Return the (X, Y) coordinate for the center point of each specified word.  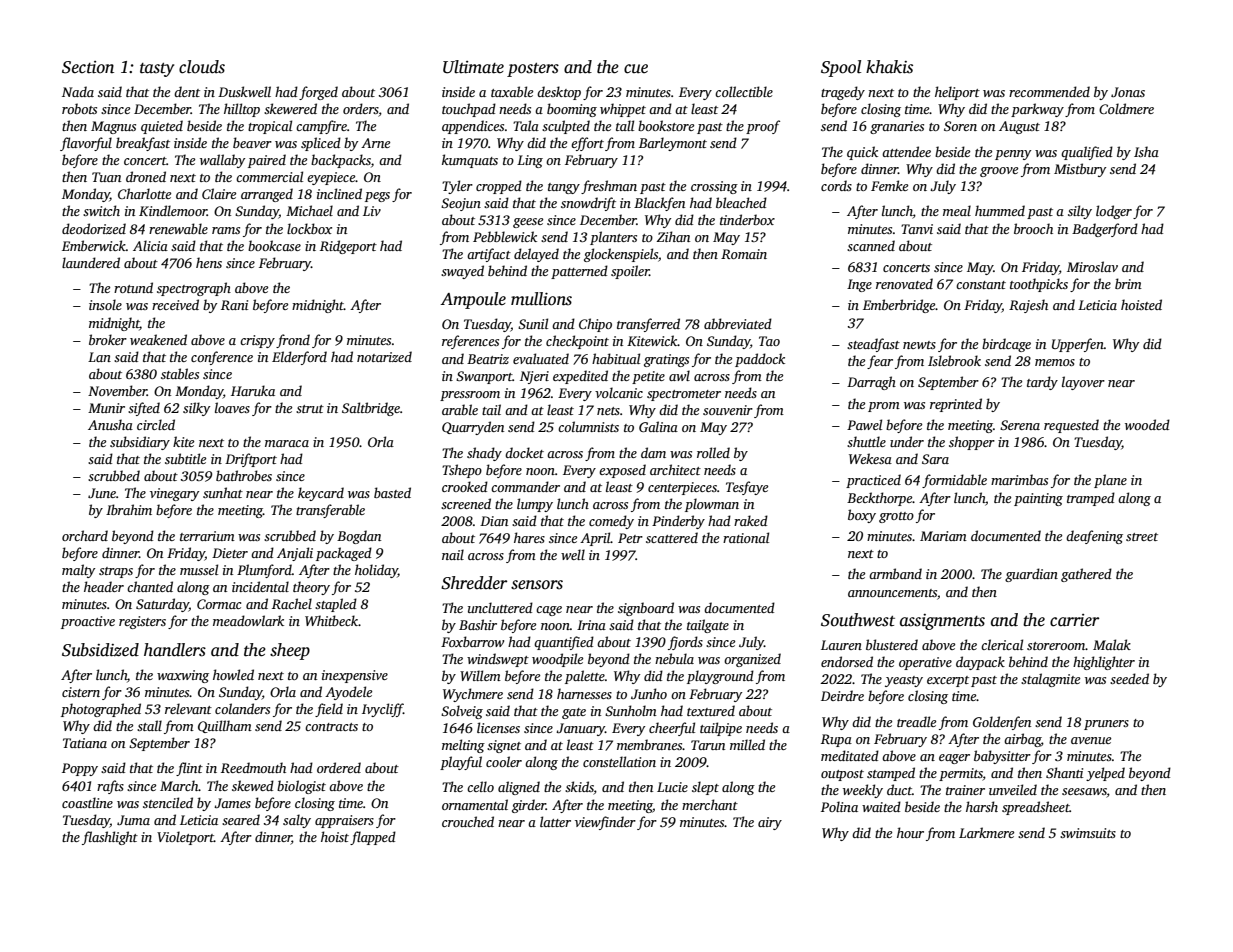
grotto (896, 517)
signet (504, 746)
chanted (150, 586)
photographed (101, 710)
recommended (1049, 91)
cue (636, 69)
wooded (1147, 424)
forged (318, 93)
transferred (648, 325)
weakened (158, 339)
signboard (646, 609)
